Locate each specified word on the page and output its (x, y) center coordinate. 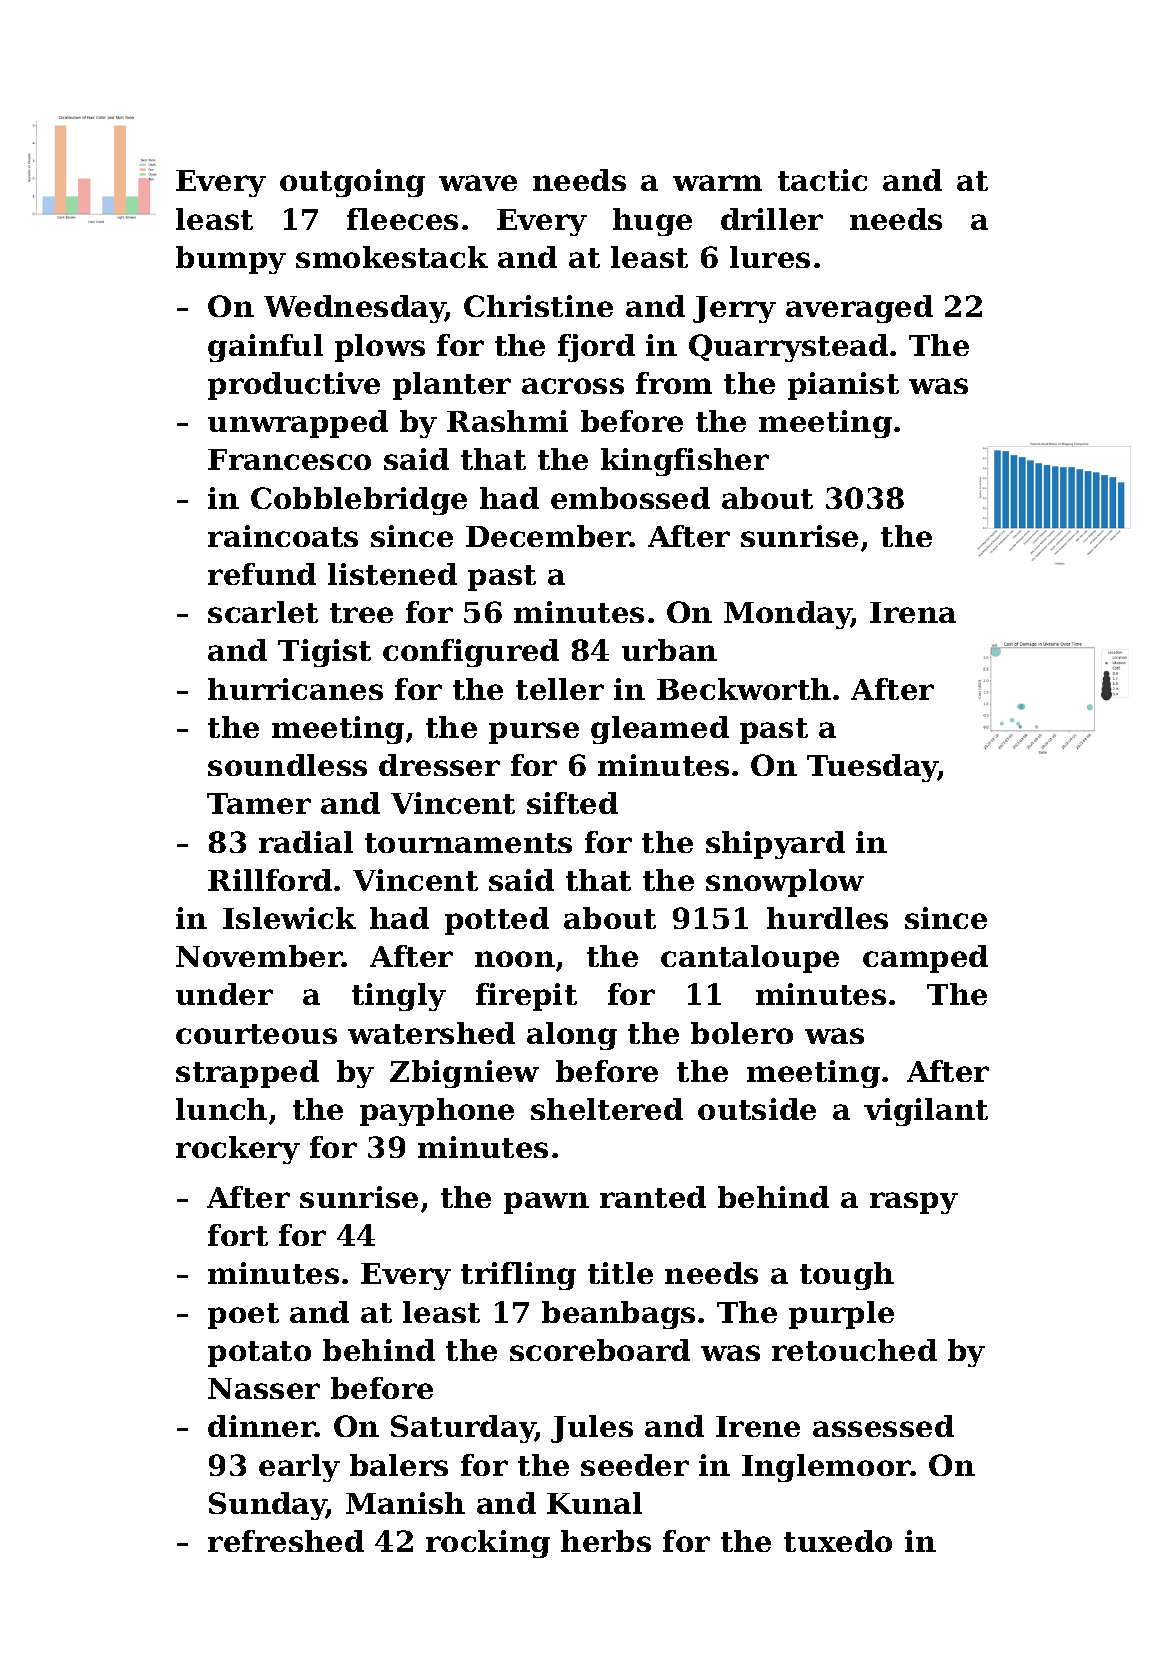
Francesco (289, 459)
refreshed (286, 1541)
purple (841, 1315)
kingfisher (685, 462)
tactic (822, 180)
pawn (546, 1203)
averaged (859, 309)
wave (478, 183)
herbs (606, 1541)
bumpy (231, 260)
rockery (238, 1150)
